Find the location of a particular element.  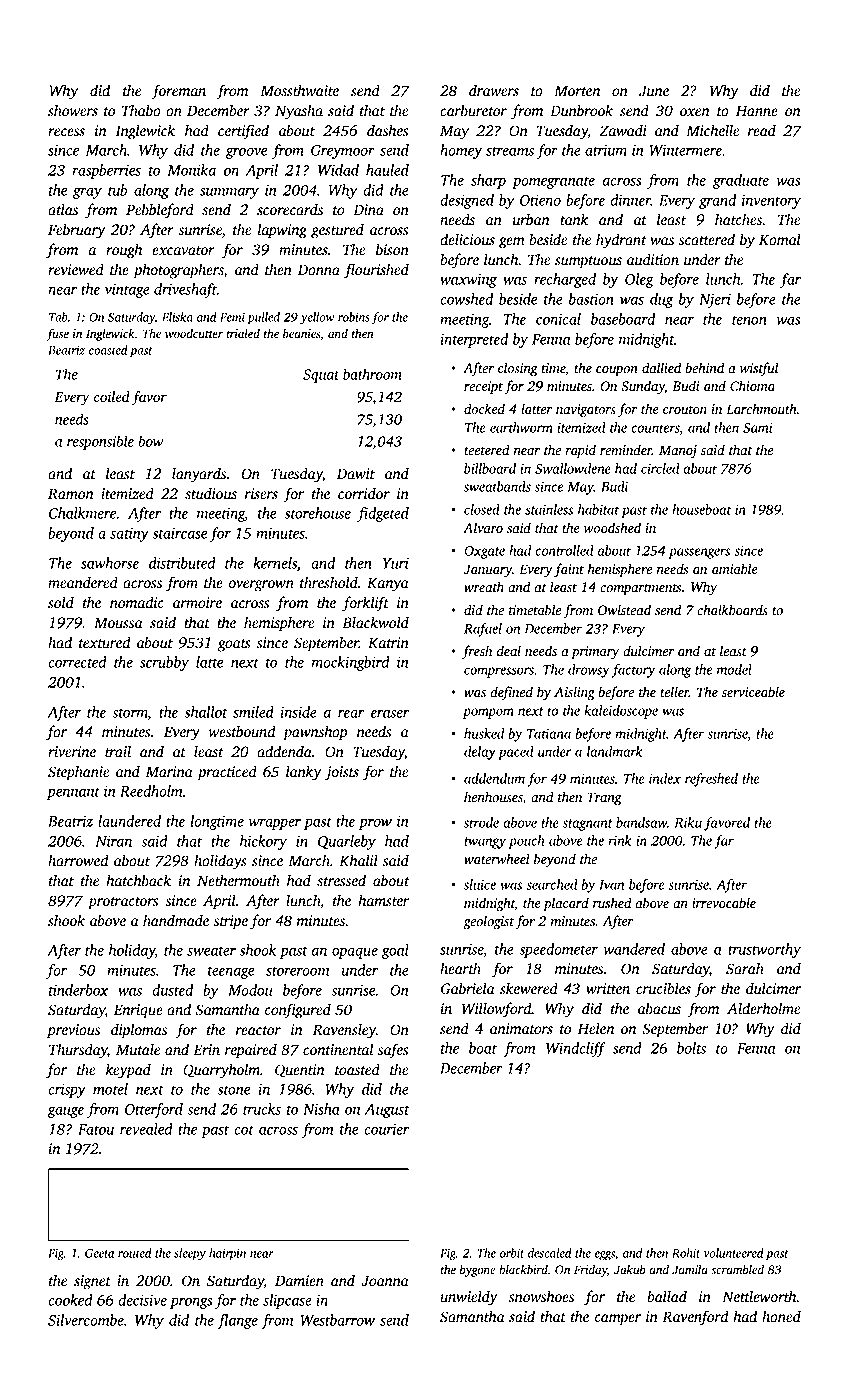

Owlstead is located at coordinates (624, 610).
